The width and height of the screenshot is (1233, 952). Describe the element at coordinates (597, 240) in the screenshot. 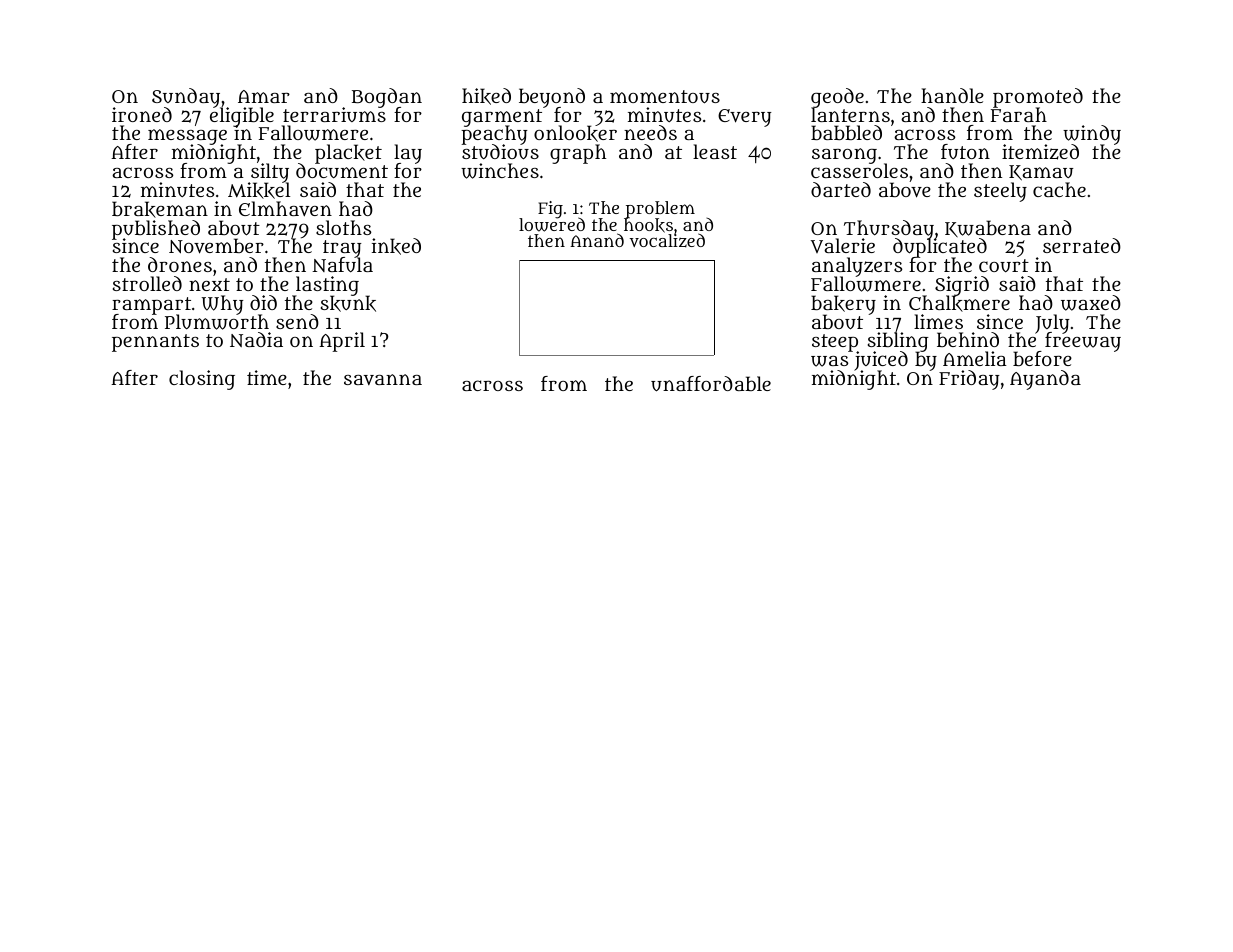

I see `Anand` at that location.
